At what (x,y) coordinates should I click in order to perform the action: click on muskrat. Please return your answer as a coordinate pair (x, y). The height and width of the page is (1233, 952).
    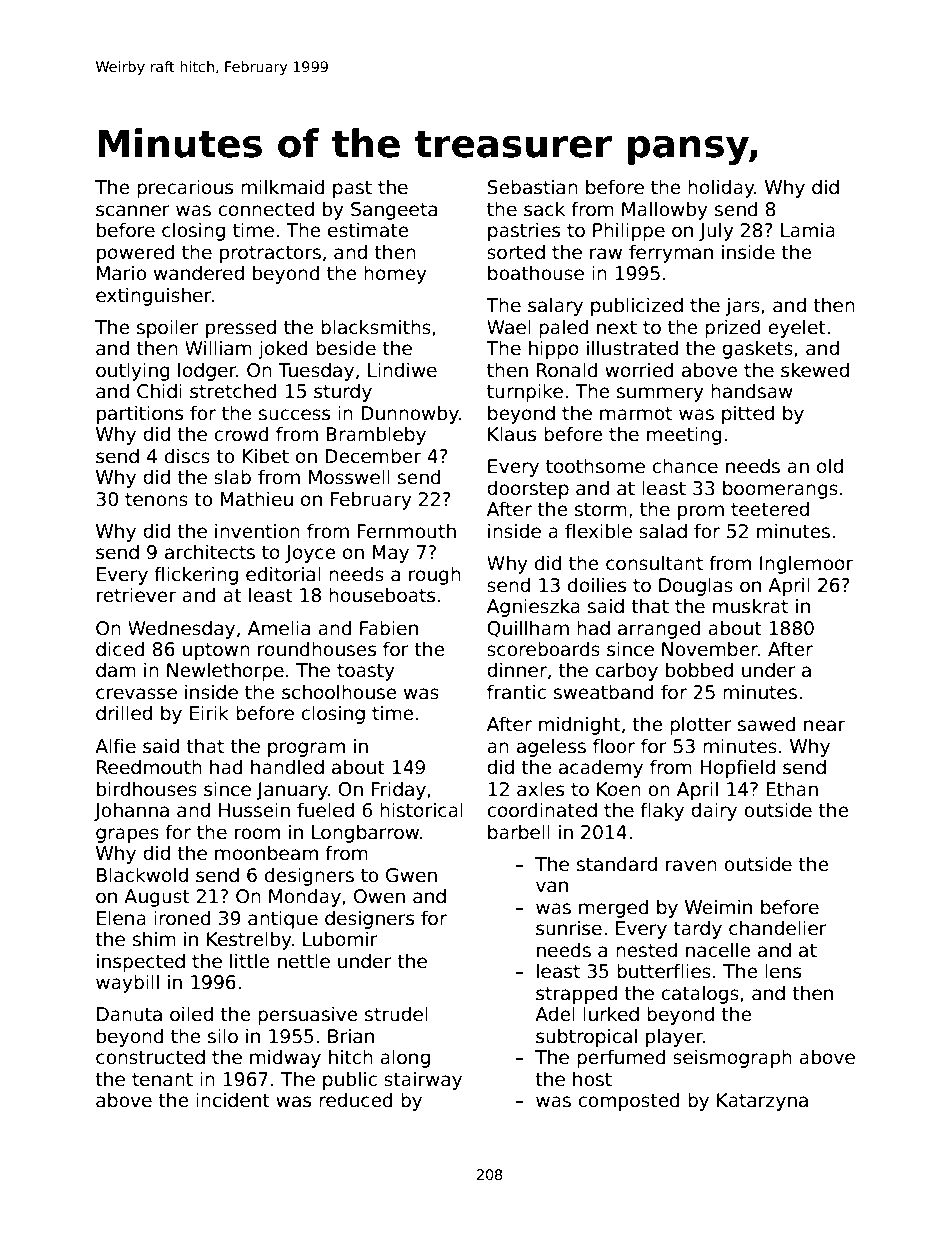
    Looking at the image, I should click on (750, 606).
